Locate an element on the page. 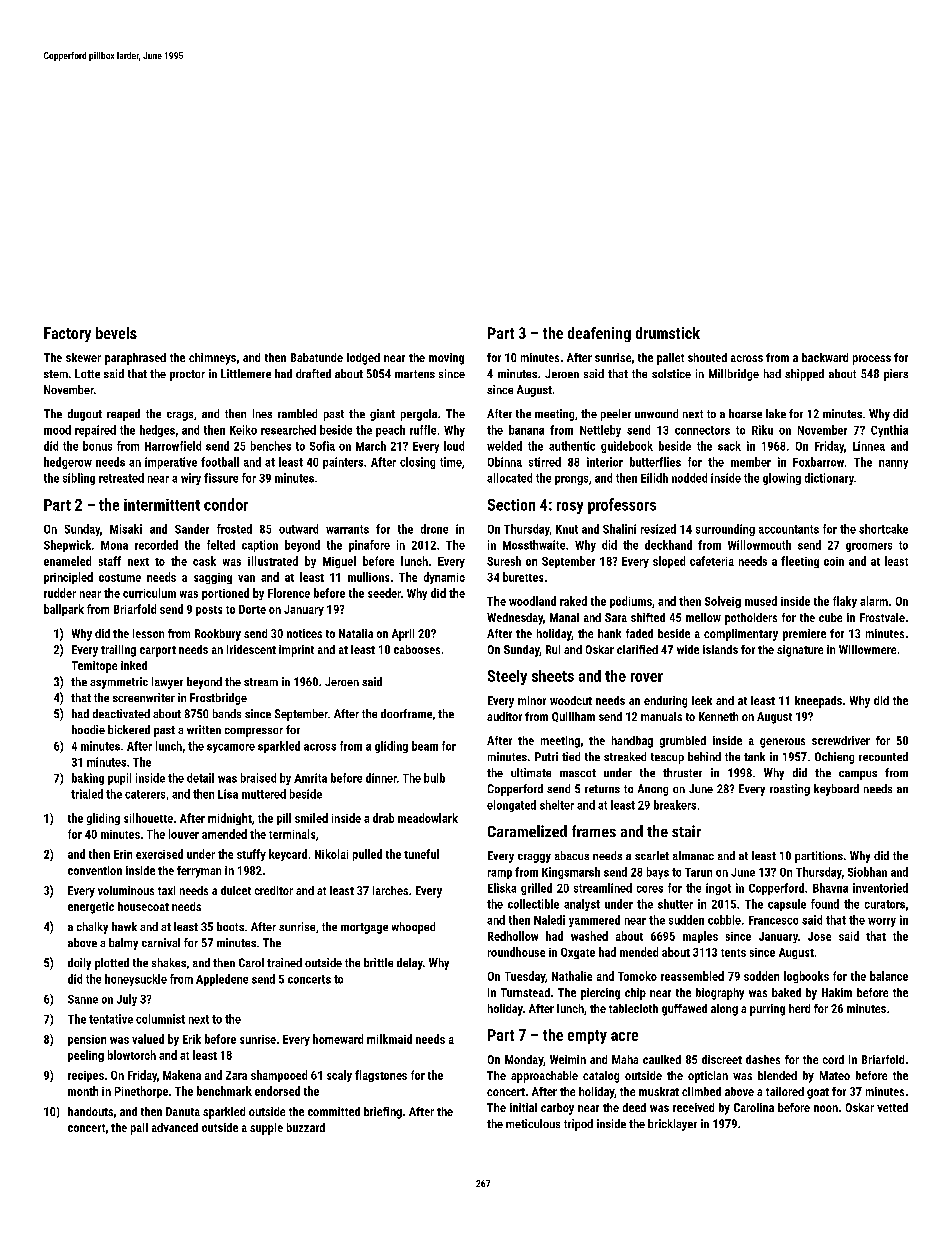 The height and width of the image is (1233, 952). auditor is located at coordinates (504, 716).
